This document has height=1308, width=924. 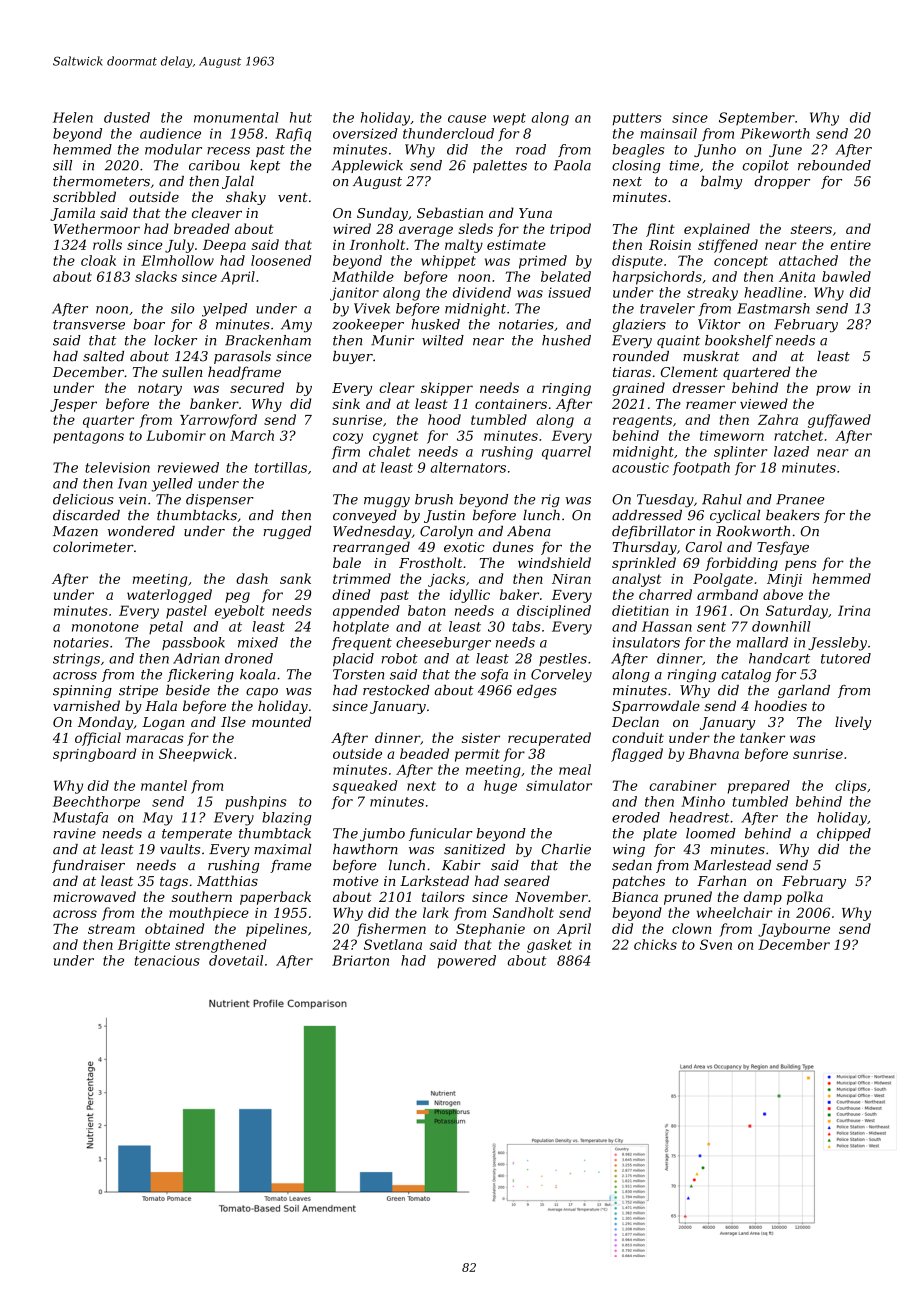 I want to click on flickering, so click(x=200, y=676).
